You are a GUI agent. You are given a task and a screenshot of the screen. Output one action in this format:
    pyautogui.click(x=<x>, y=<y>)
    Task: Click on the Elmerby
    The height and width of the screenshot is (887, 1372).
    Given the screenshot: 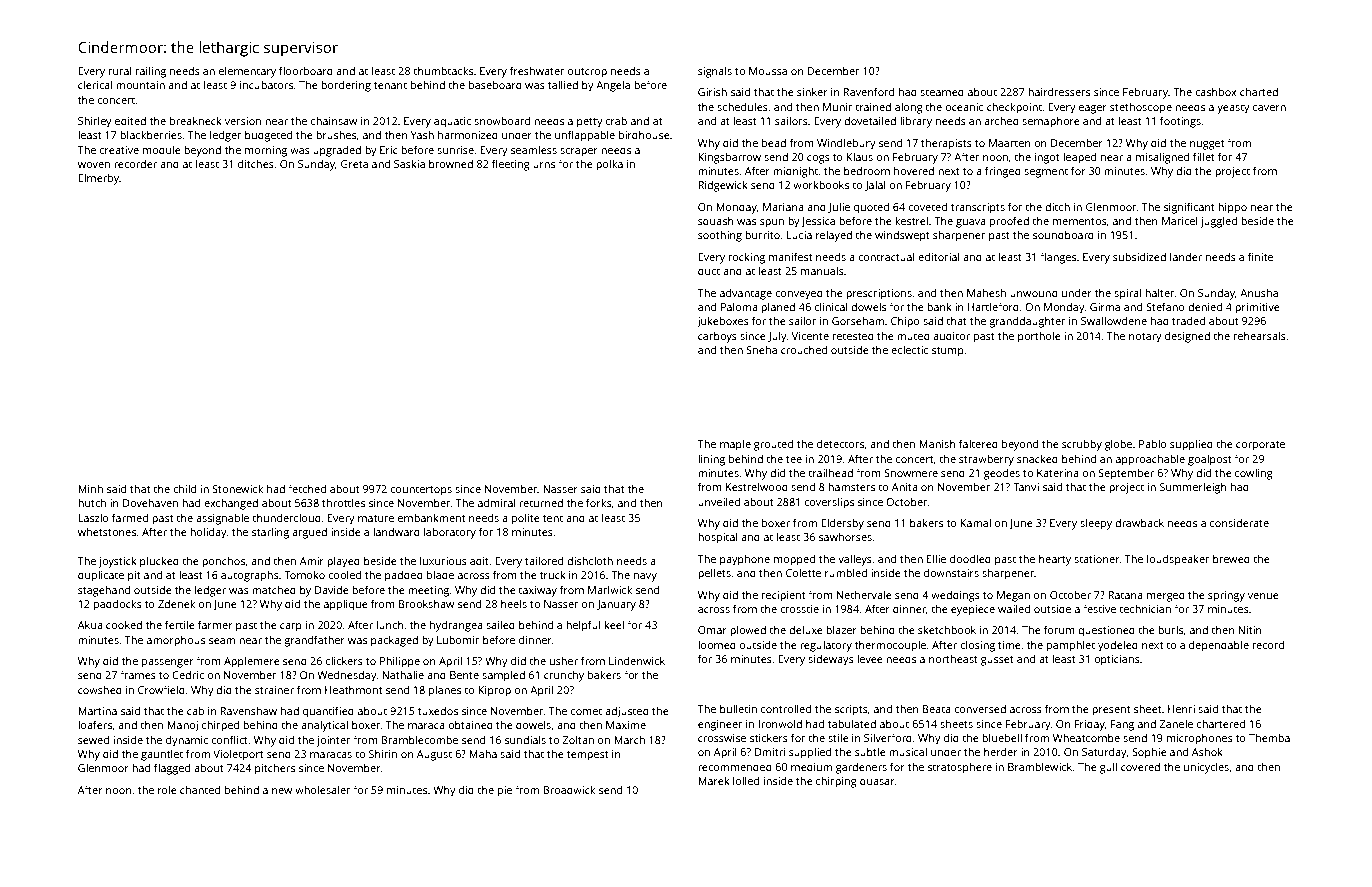 What is the action you would take?
    pyautogui.click(x=98, y=179)
